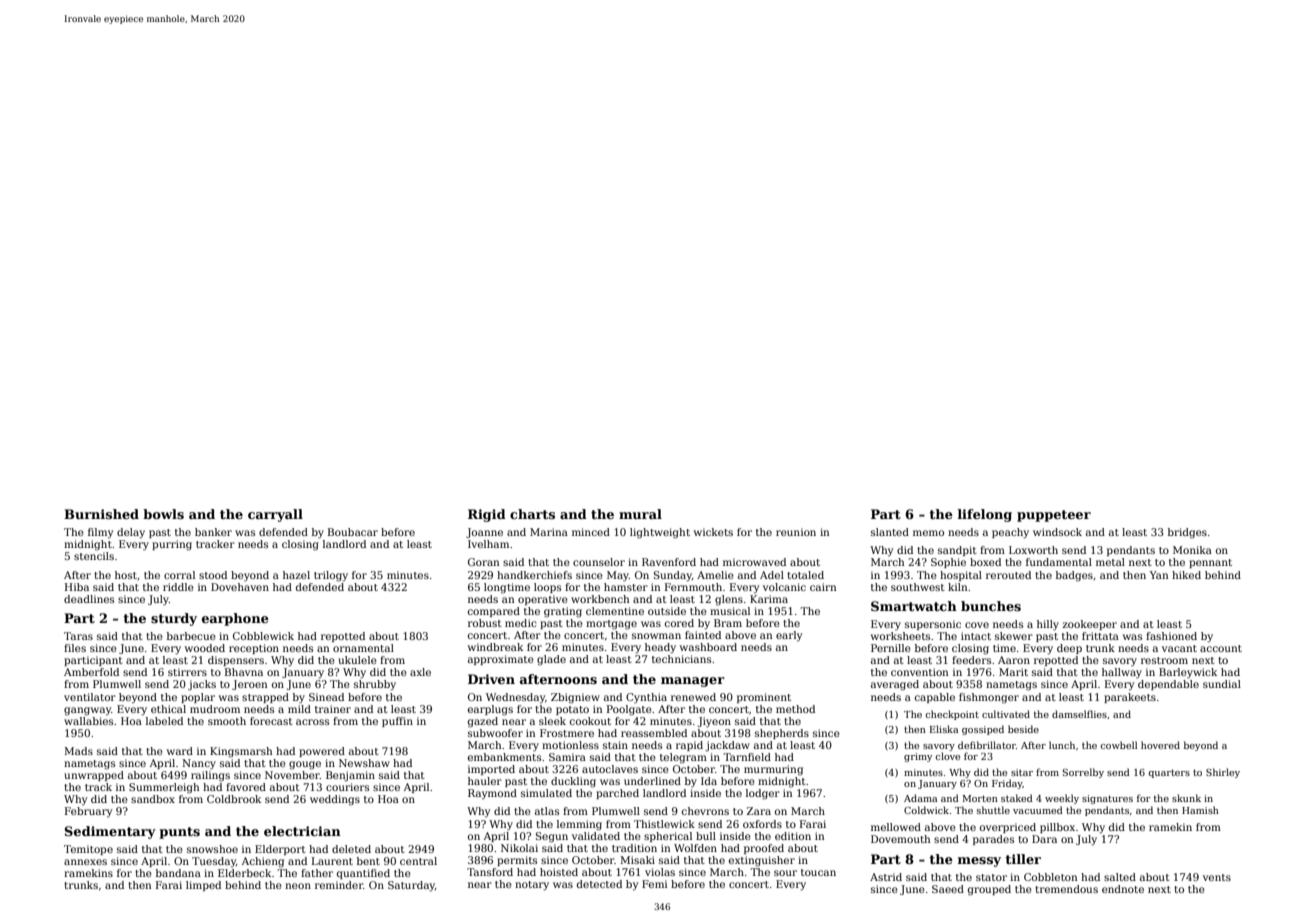  Describe the element at coordinates (302, 831) in the page. I see `electrician` at that location.
